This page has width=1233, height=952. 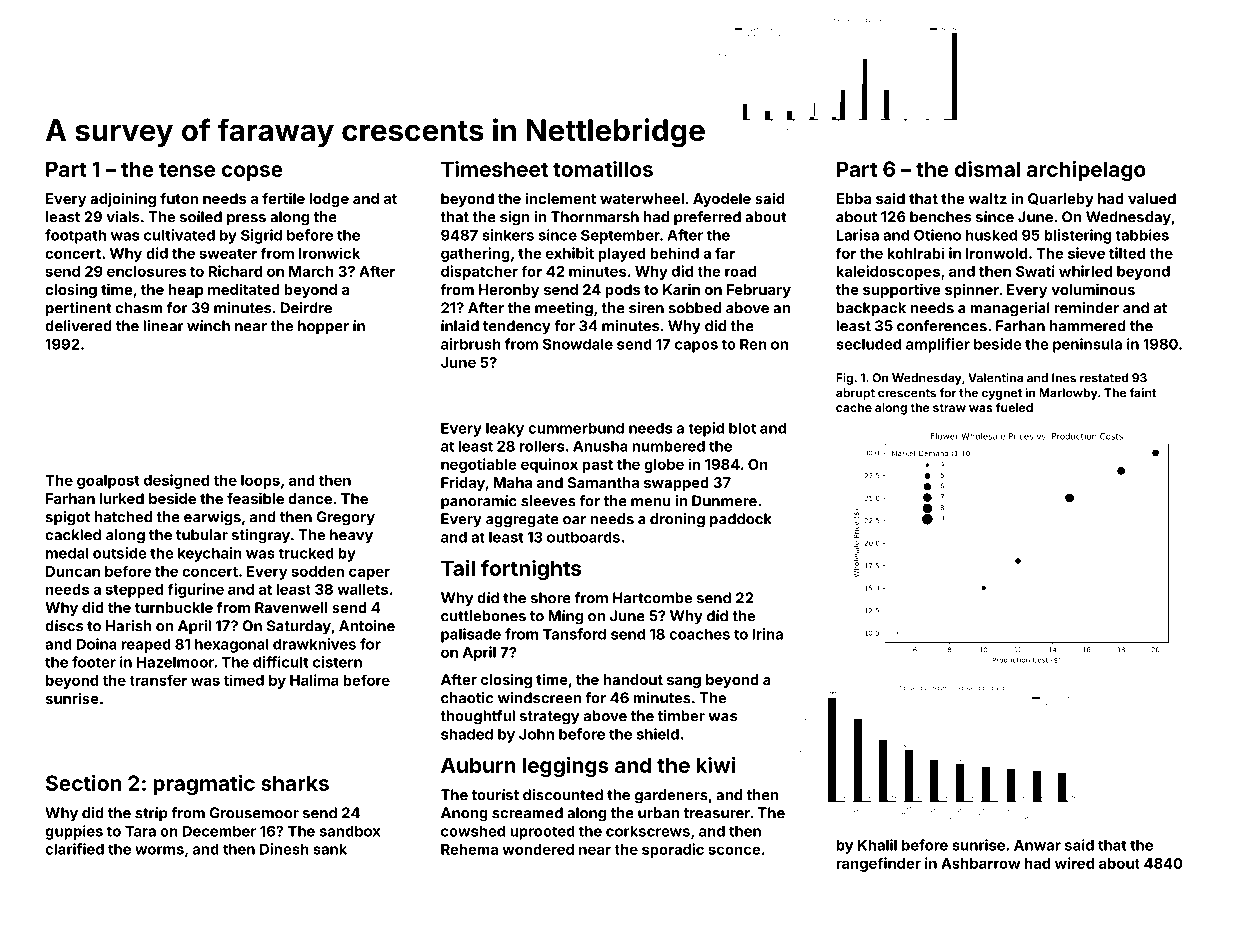 I want to click on futon, so click(x=179, y=198).
